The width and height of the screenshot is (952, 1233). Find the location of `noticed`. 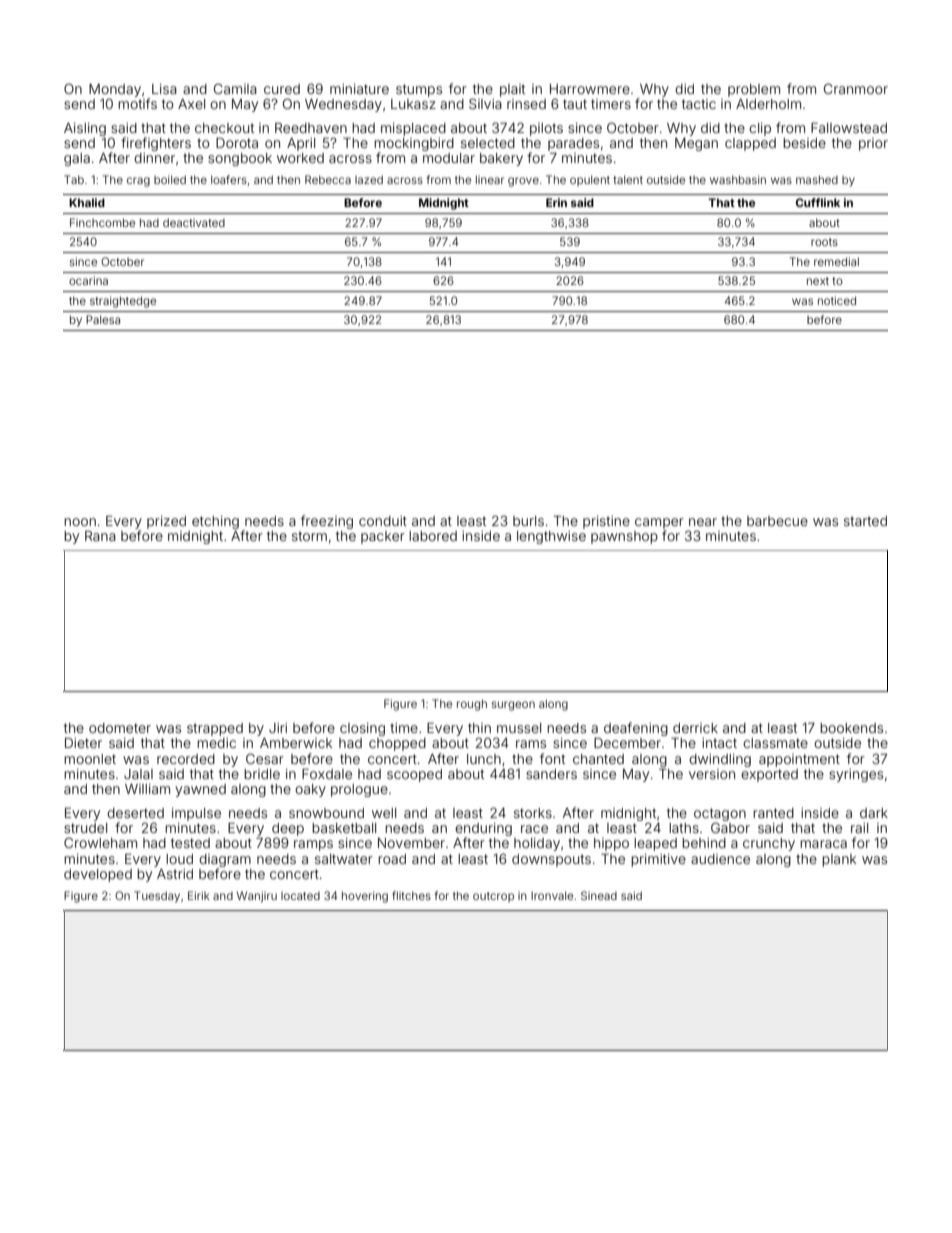

noticed is located at coordinates (837, 300).
